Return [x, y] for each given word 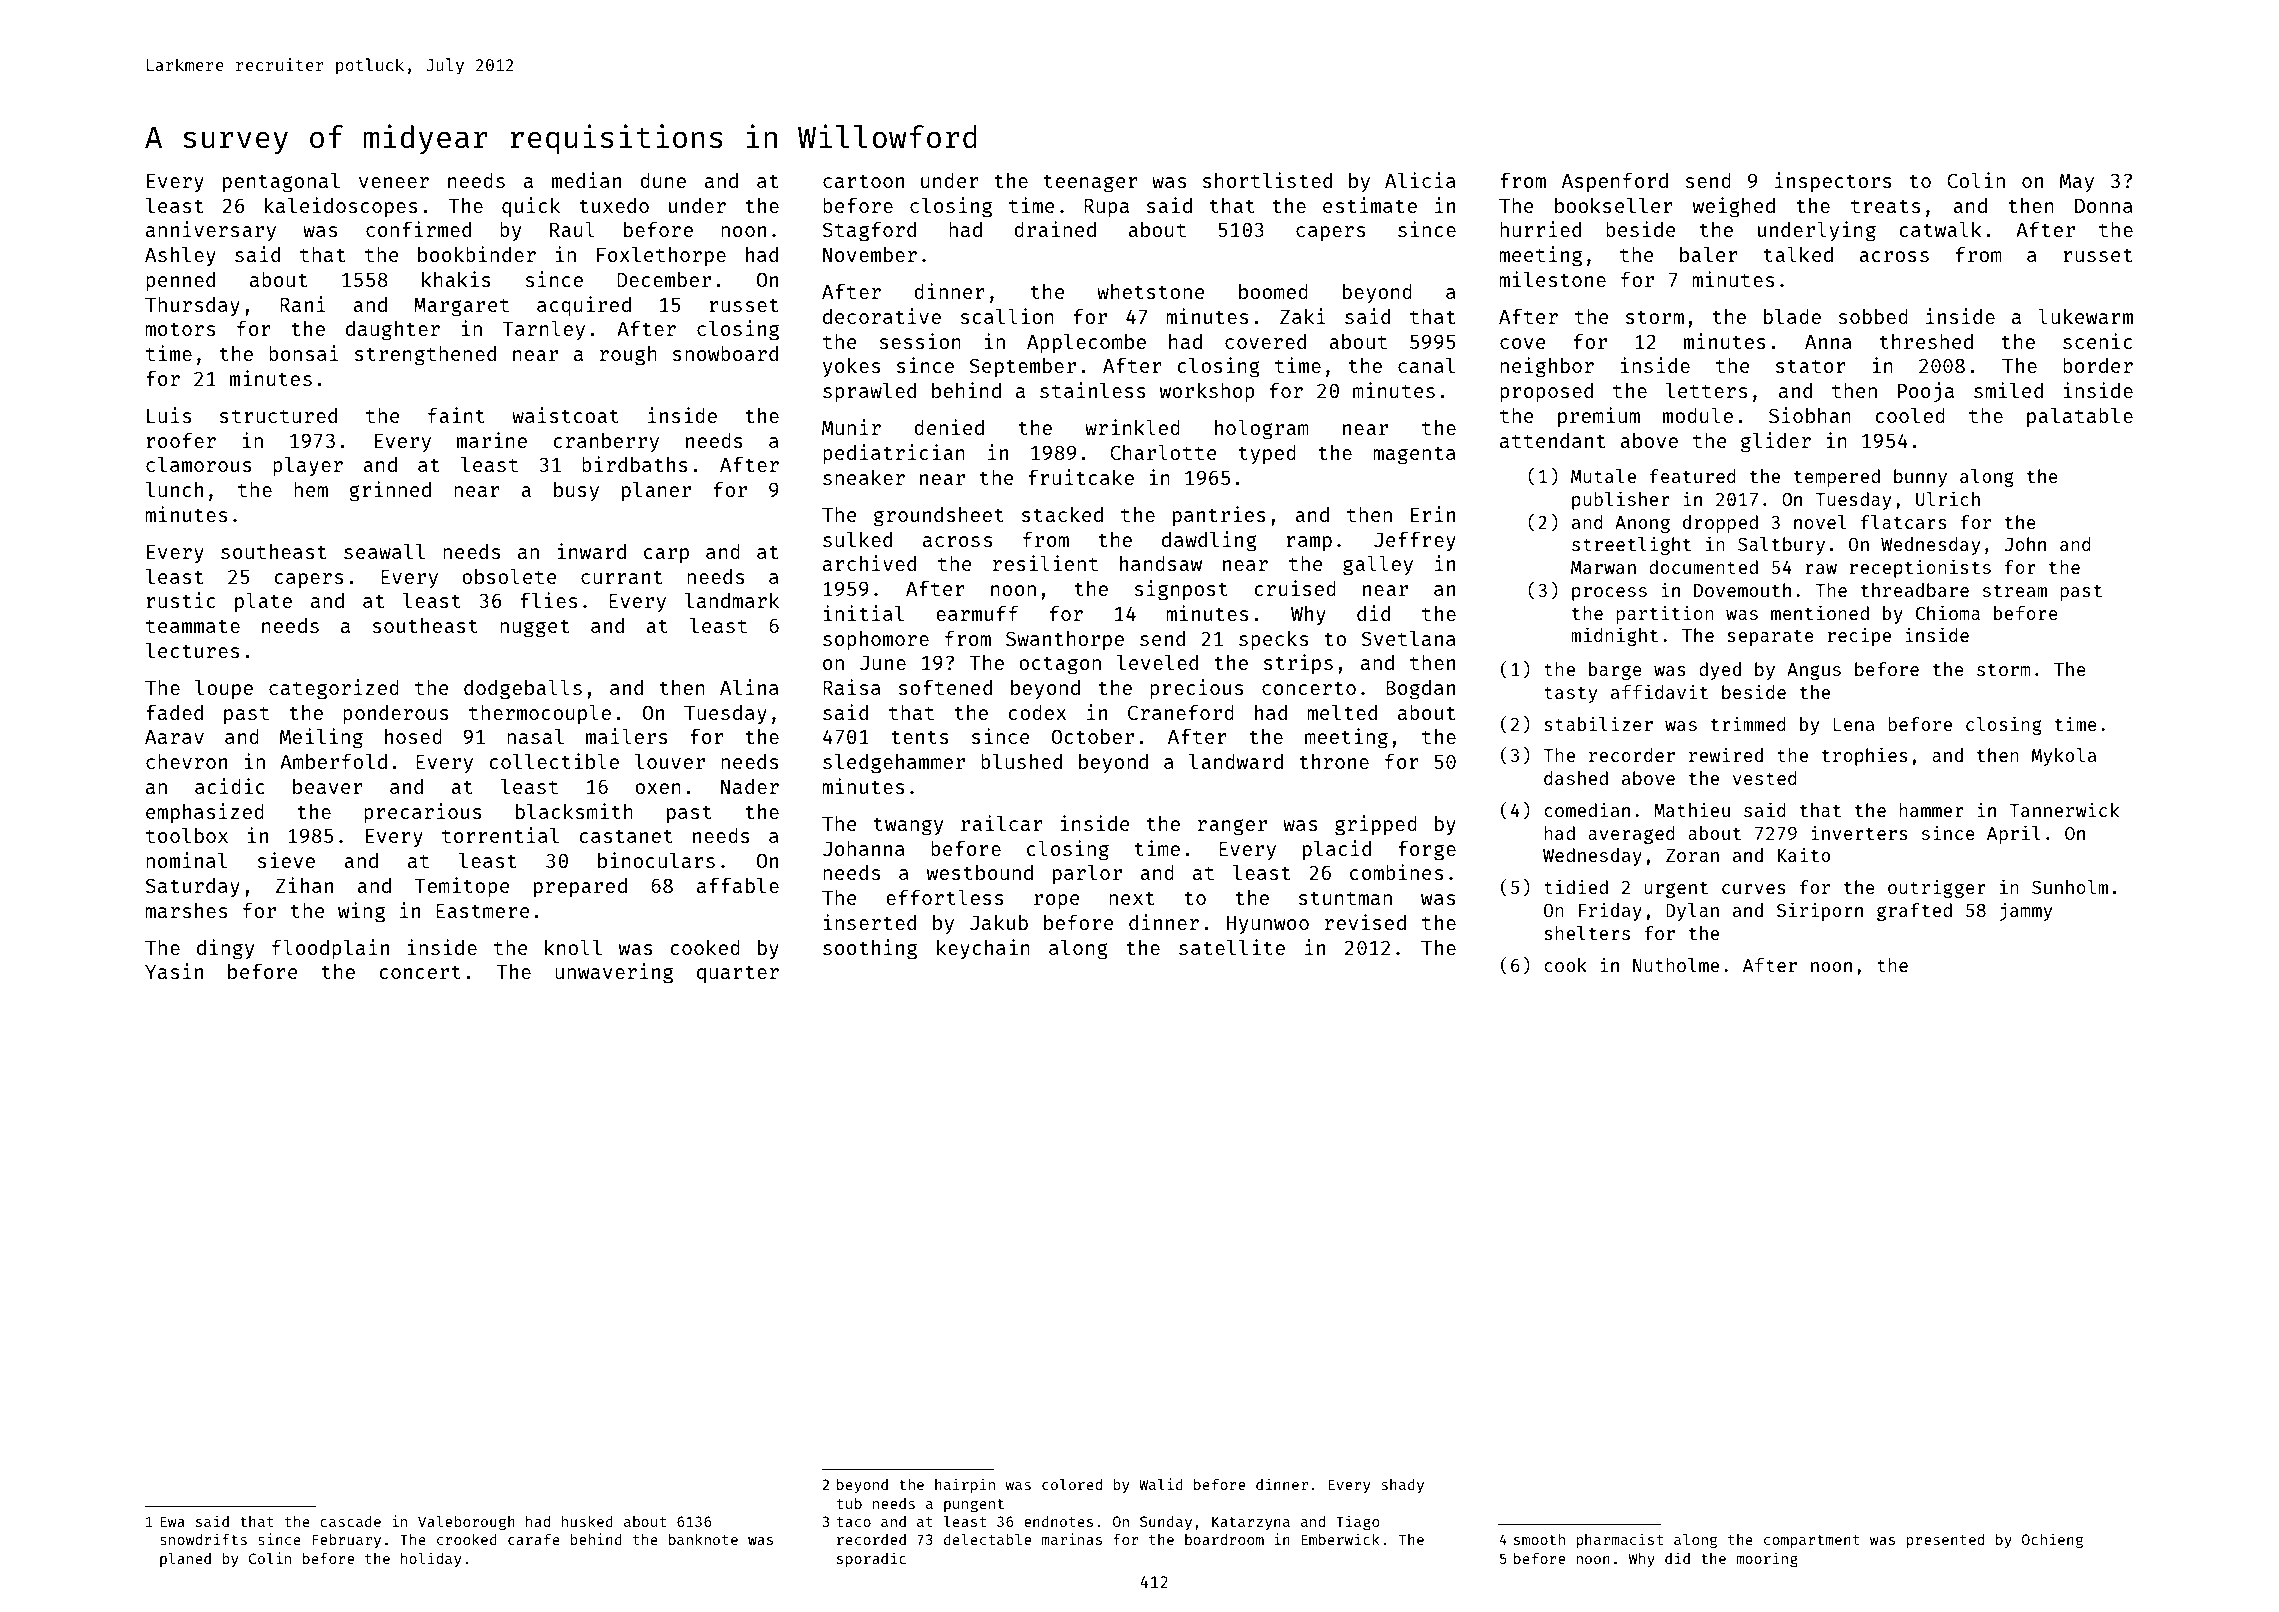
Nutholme [1676, 965]
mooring [1767, 1560]
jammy [2026, 911]
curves [1754, 889]
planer [656, 491]
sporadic [871, 1559]
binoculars [656, 860]
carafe [534, 1539]
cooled [1910, 415]
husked [587, 1521]
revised [1365, 922]
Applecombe [1086, 343]
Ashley [180, 256]
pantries [1219, 516]
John [2025, 544]
